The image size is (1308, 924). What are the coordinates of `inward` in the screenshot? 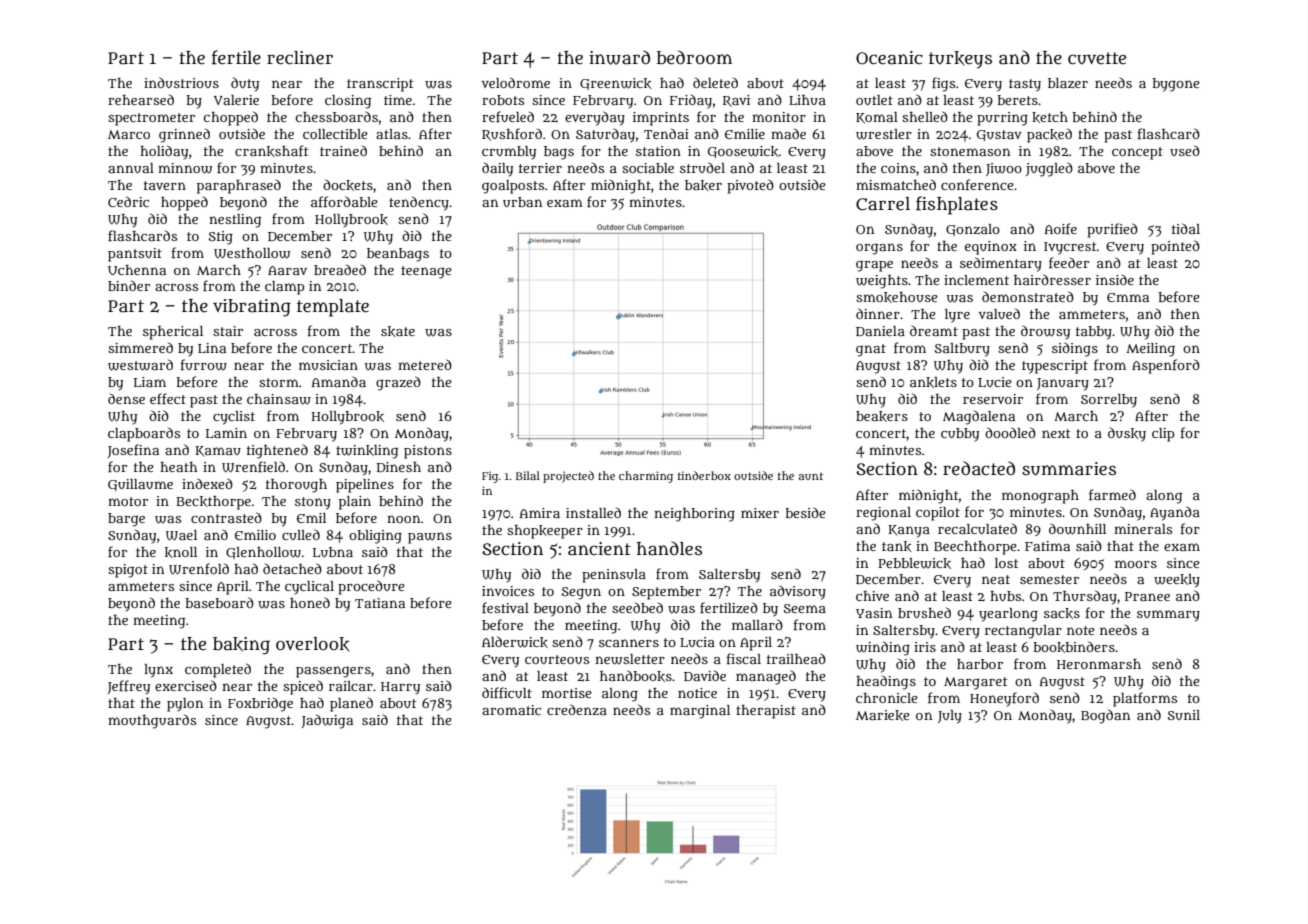 It's located at (619, 57).
